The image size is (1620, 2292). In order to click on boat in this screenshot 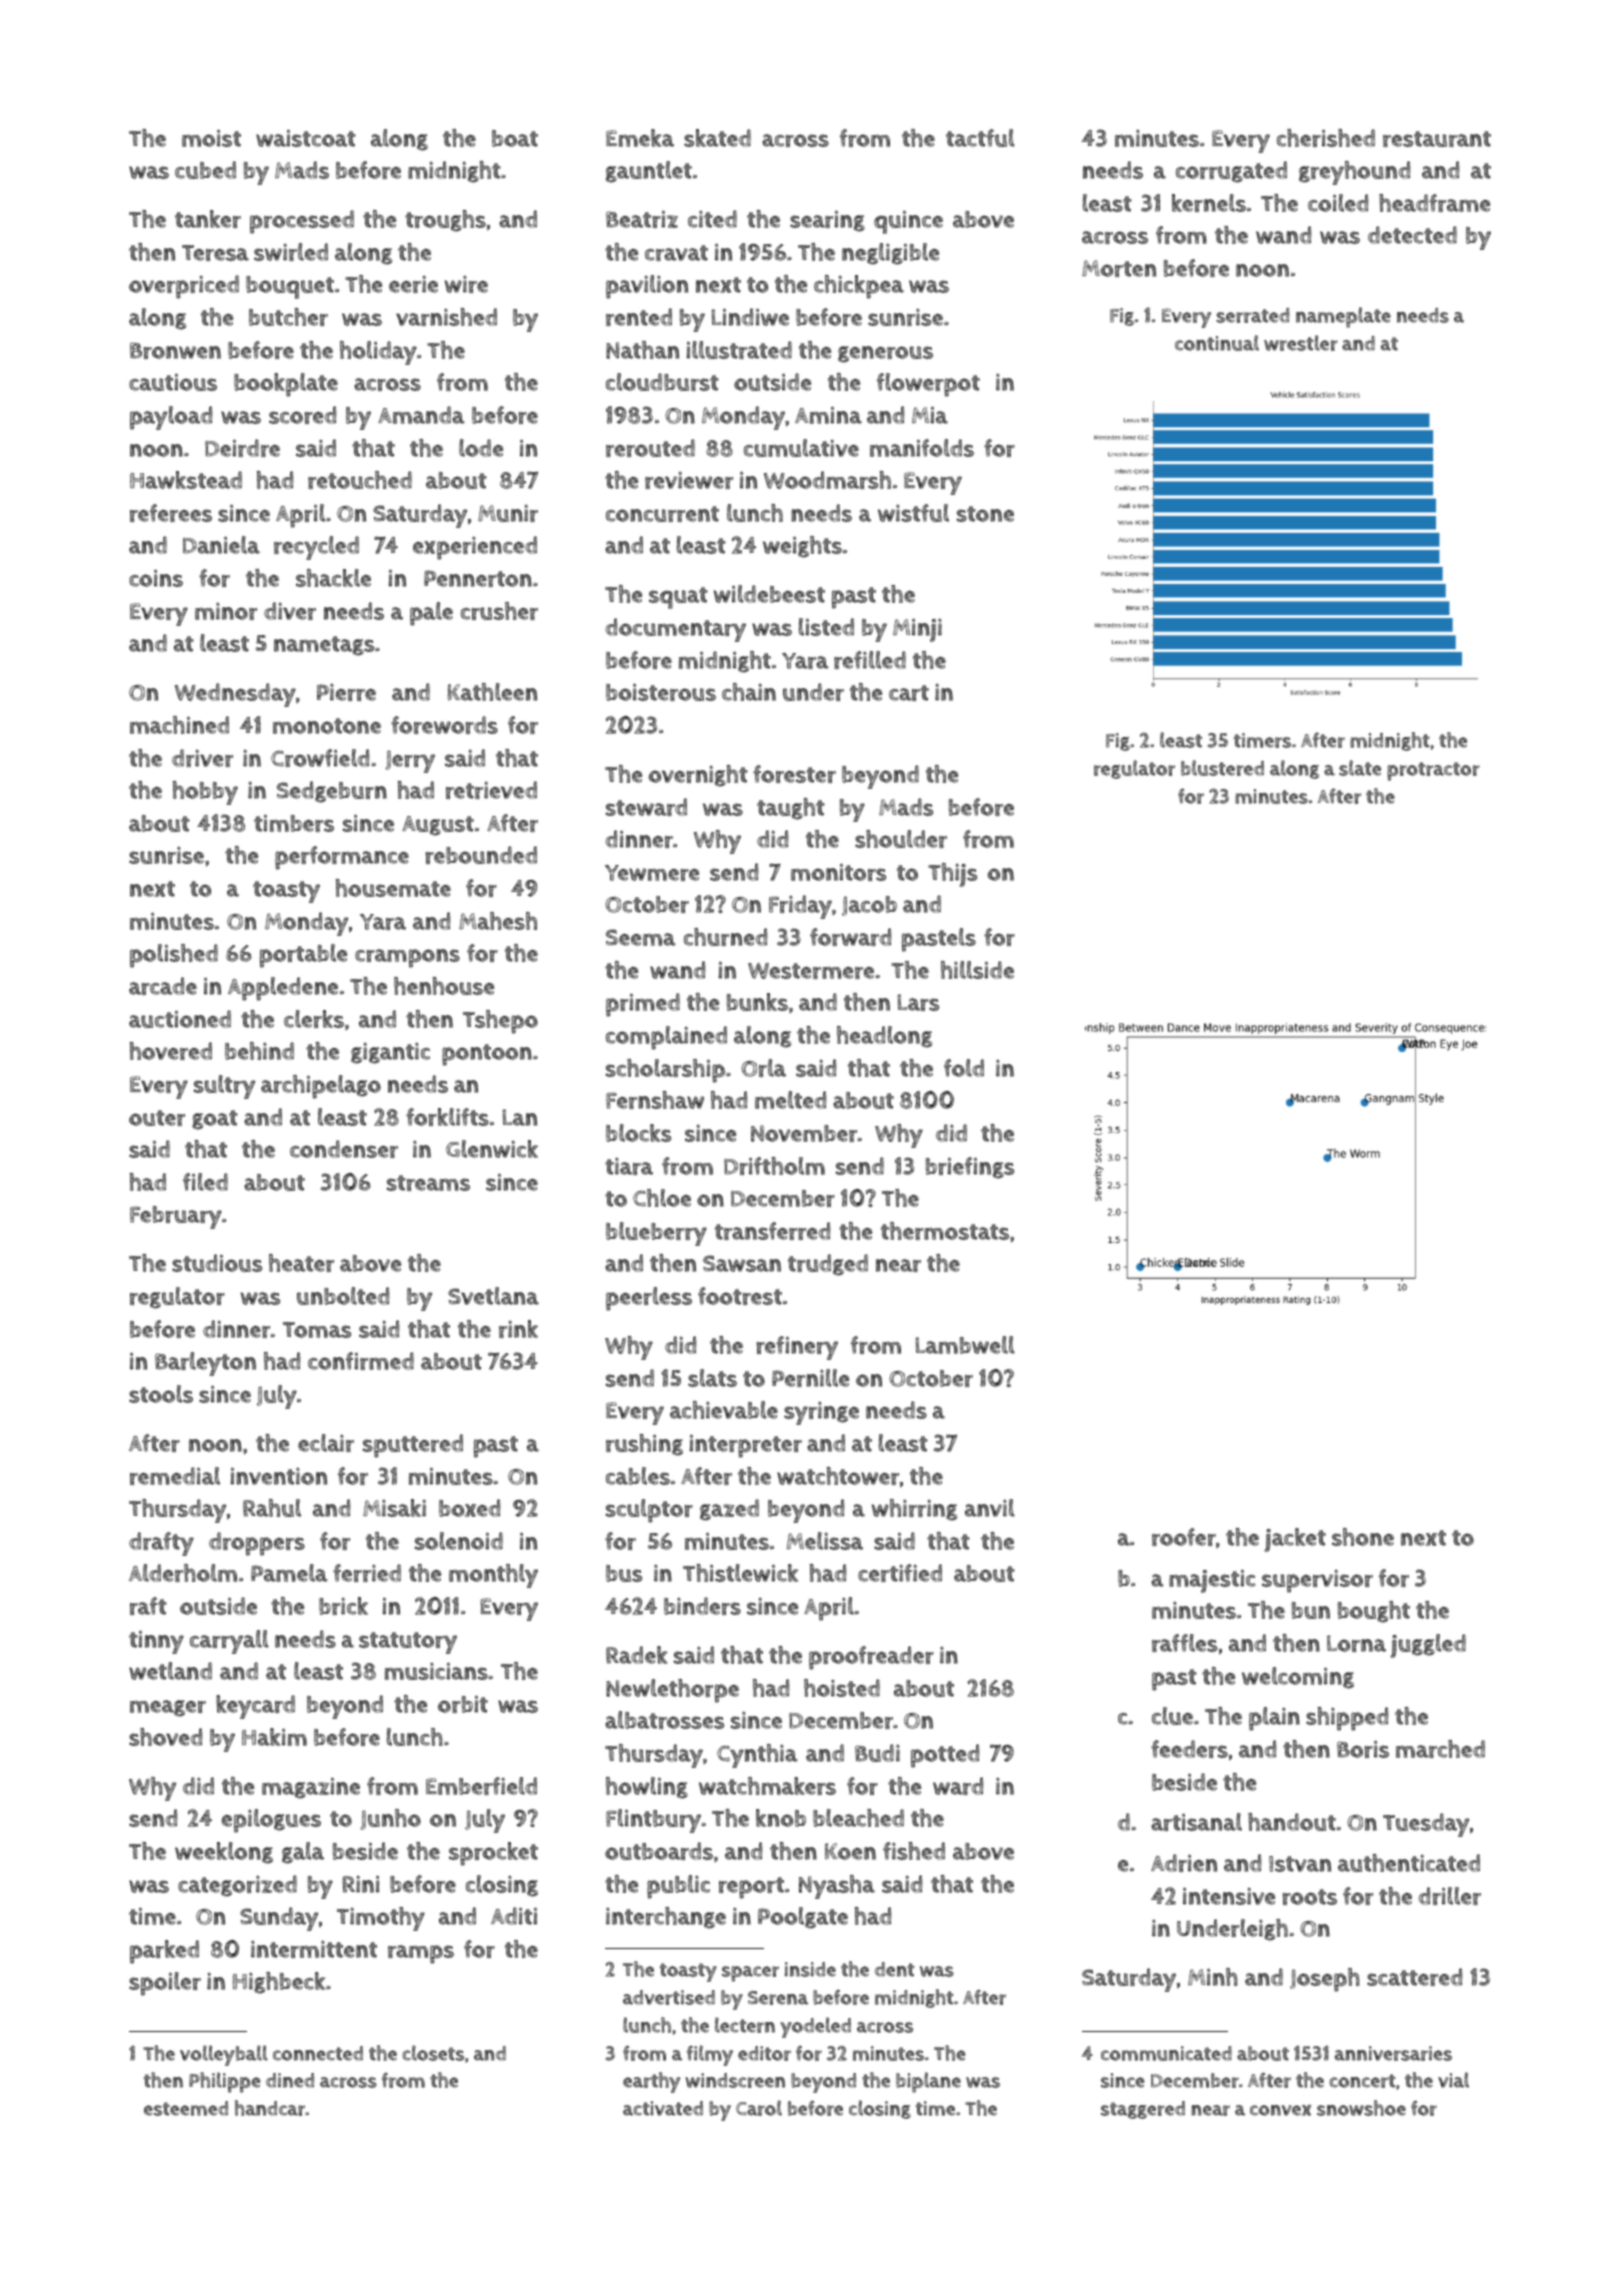, I will do `click(515, 138)`.
